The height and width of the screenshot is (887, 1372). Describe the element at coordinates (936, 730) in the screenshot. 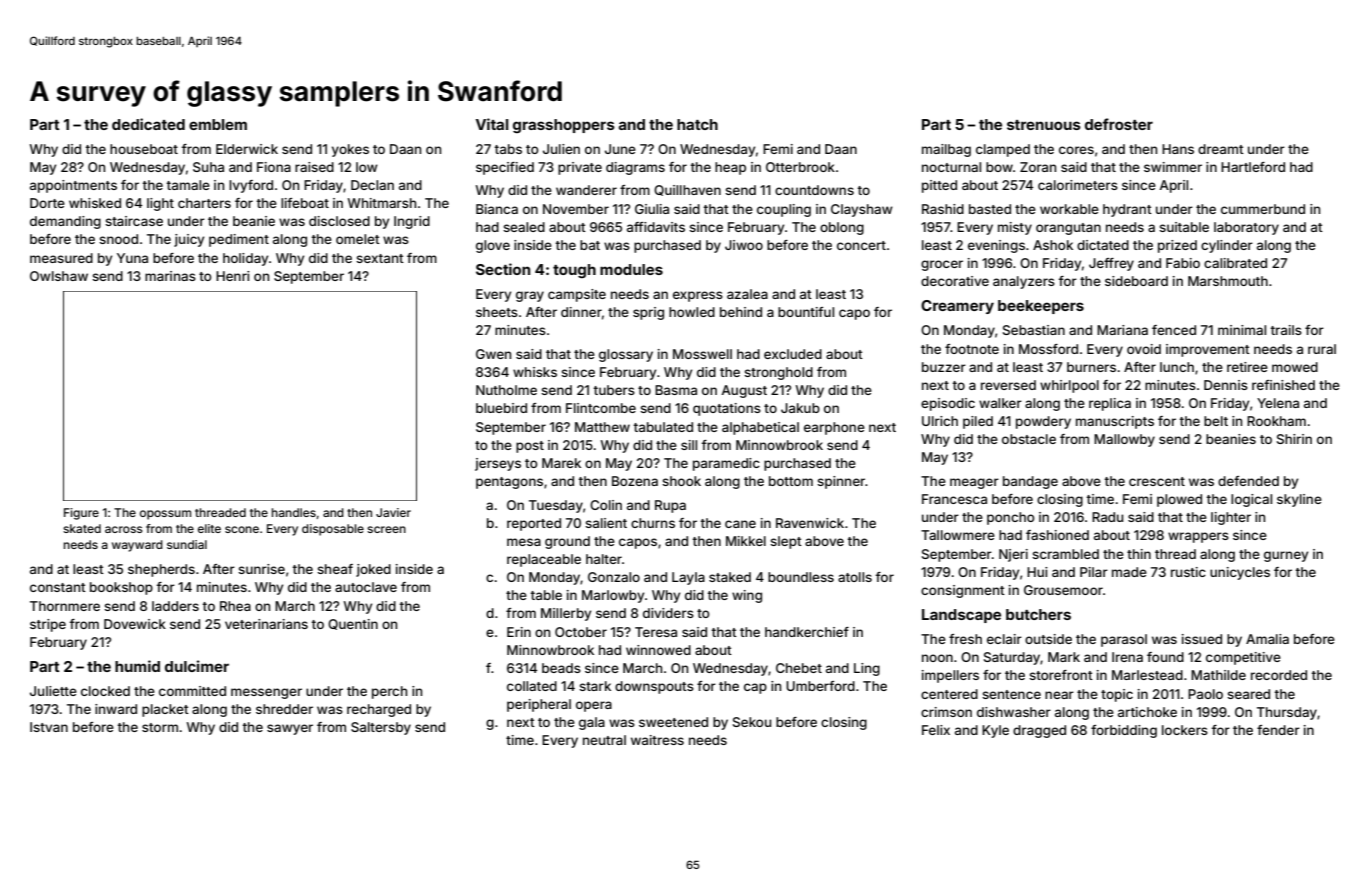

I see `Felix` at that location.
